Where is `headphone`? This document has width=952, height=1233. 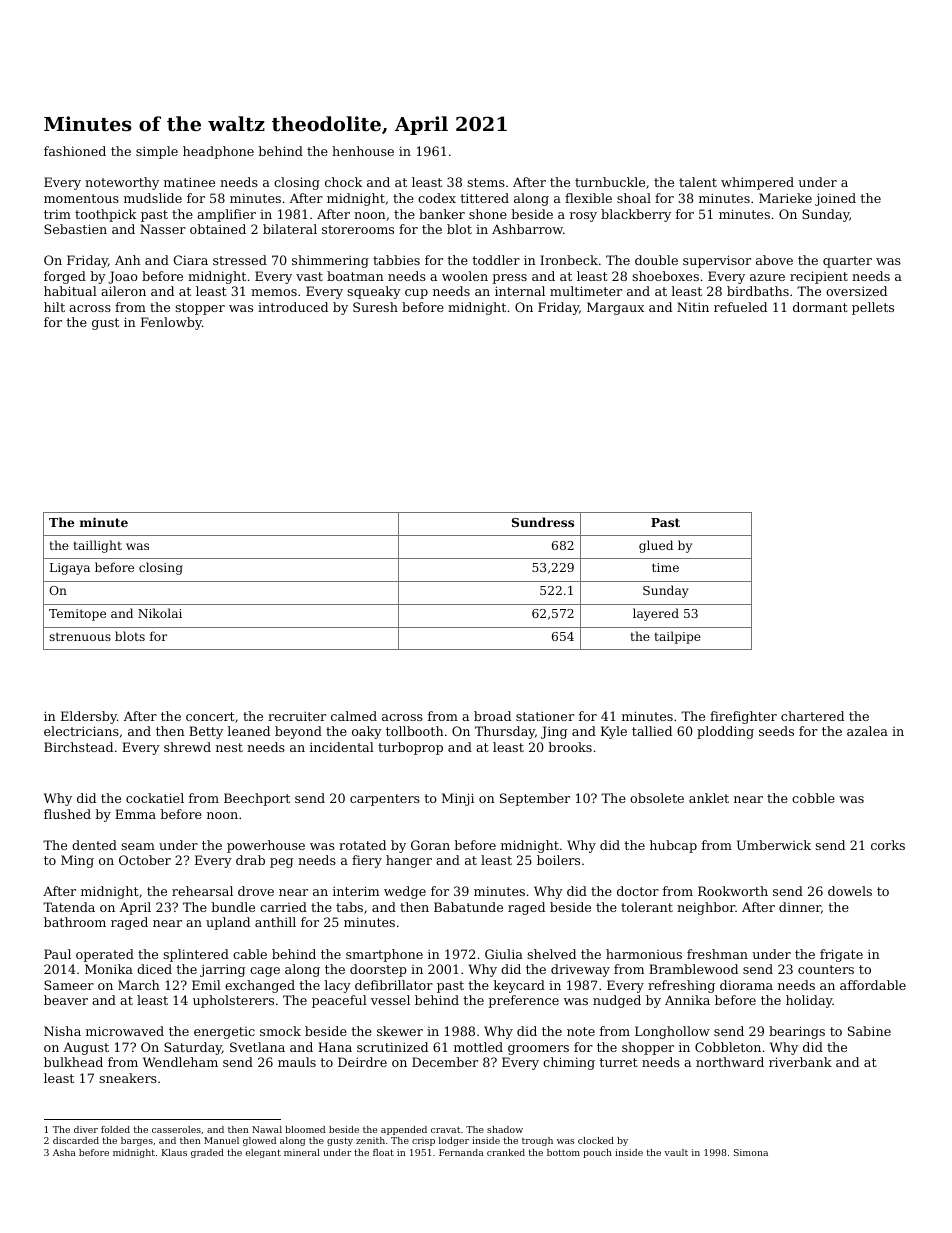 headphone is located at coordinates (218, 152).
